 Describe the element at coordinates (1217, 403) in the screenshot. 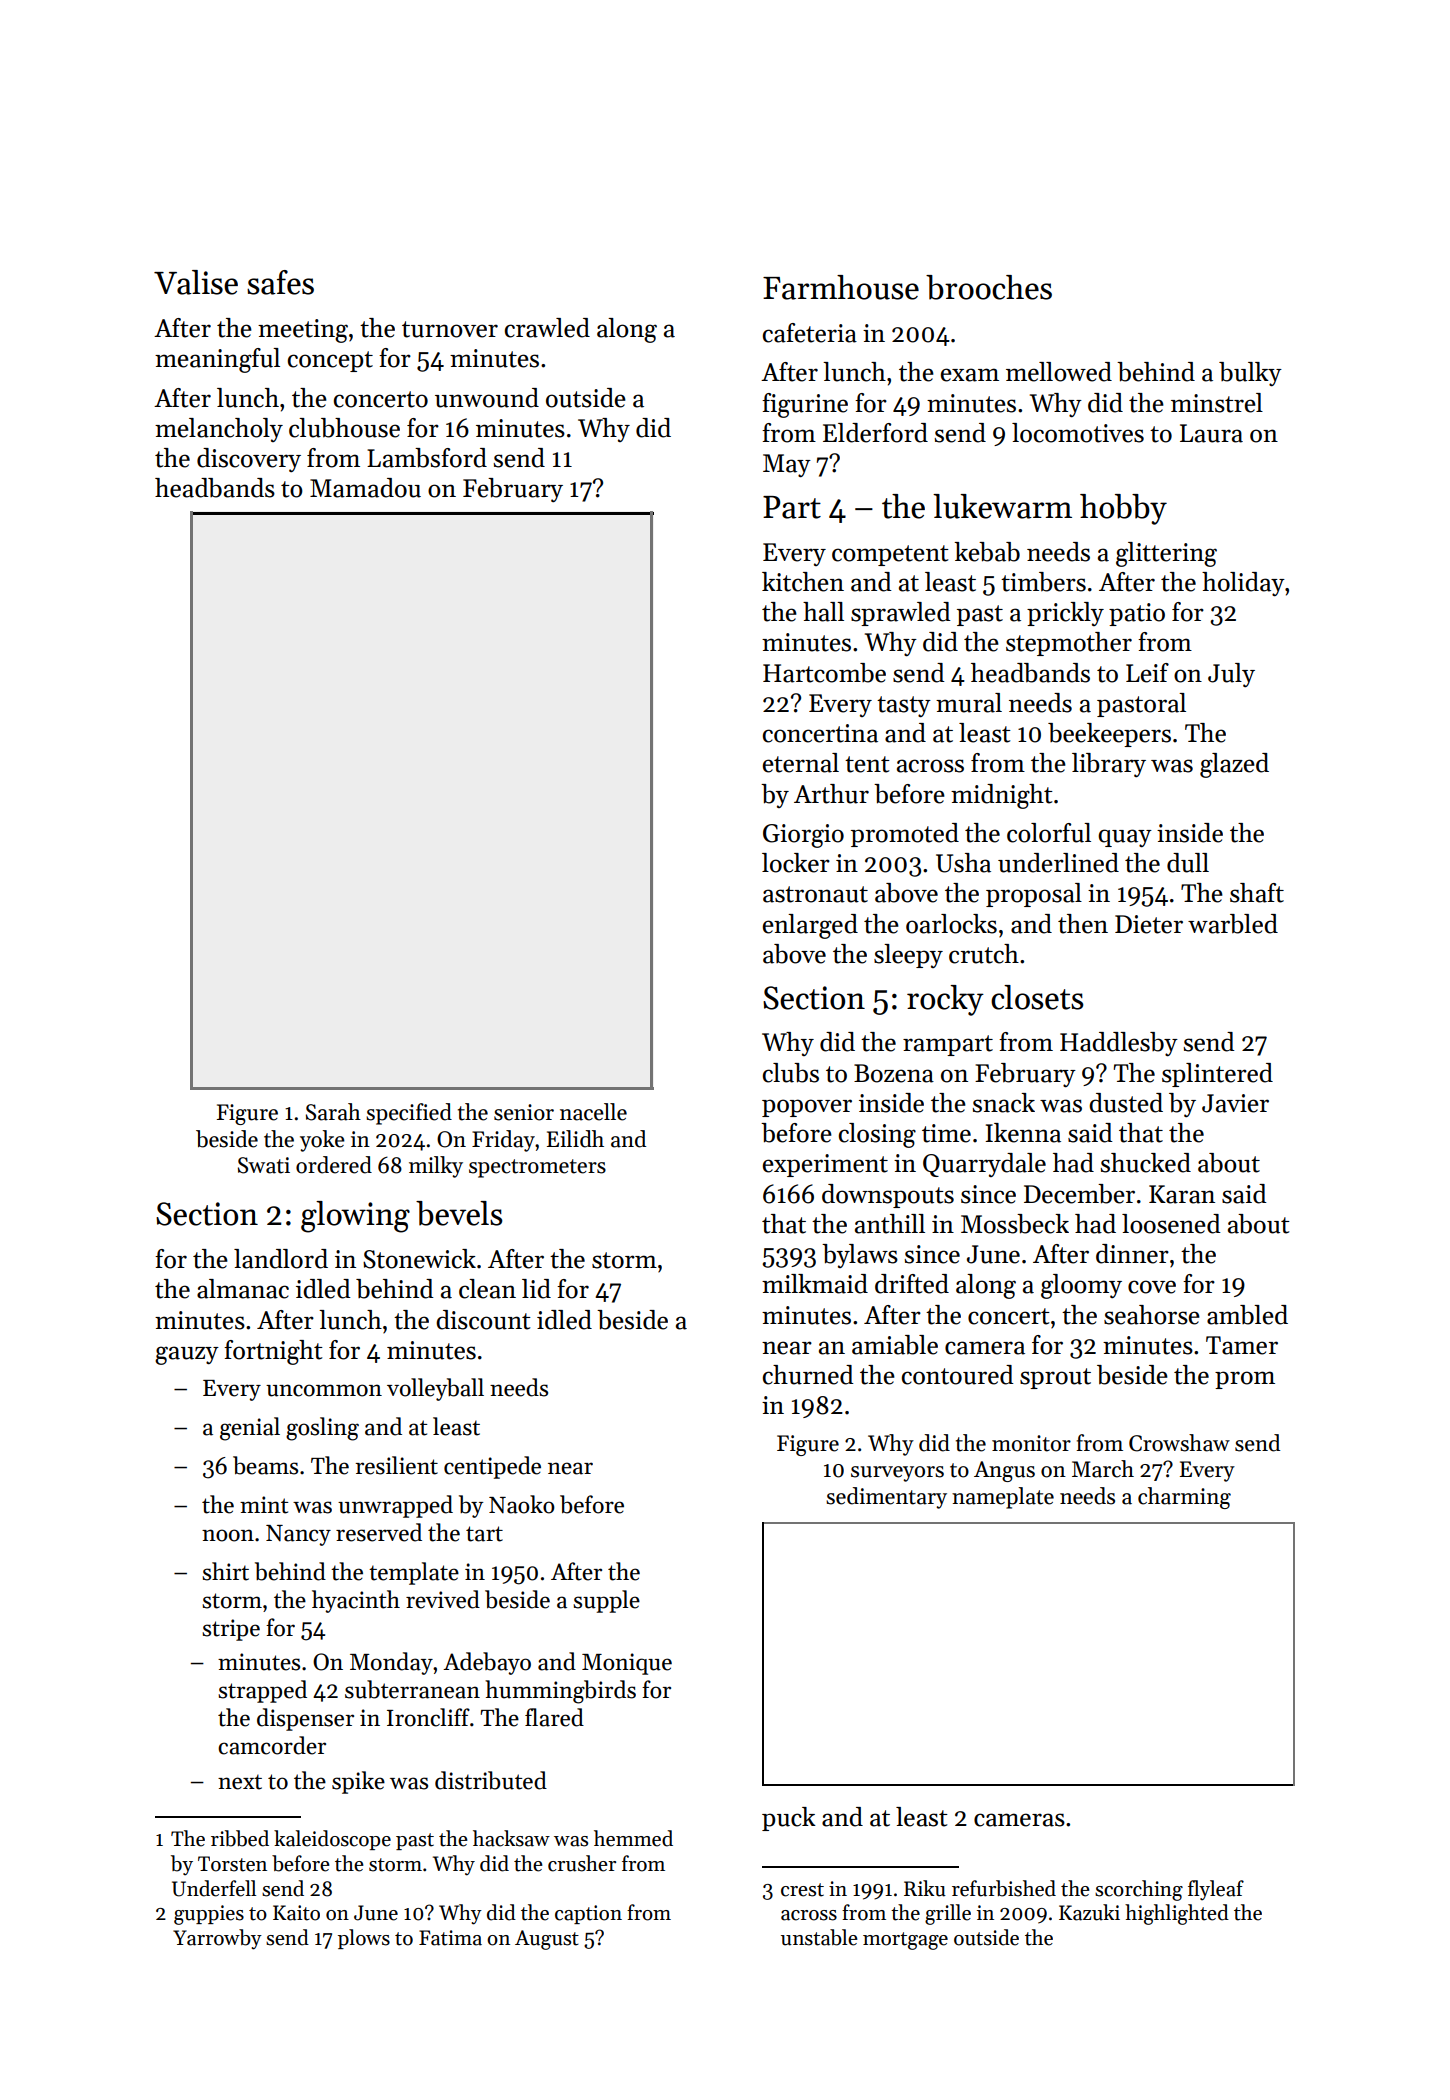

I see `minstrel` at that location.
